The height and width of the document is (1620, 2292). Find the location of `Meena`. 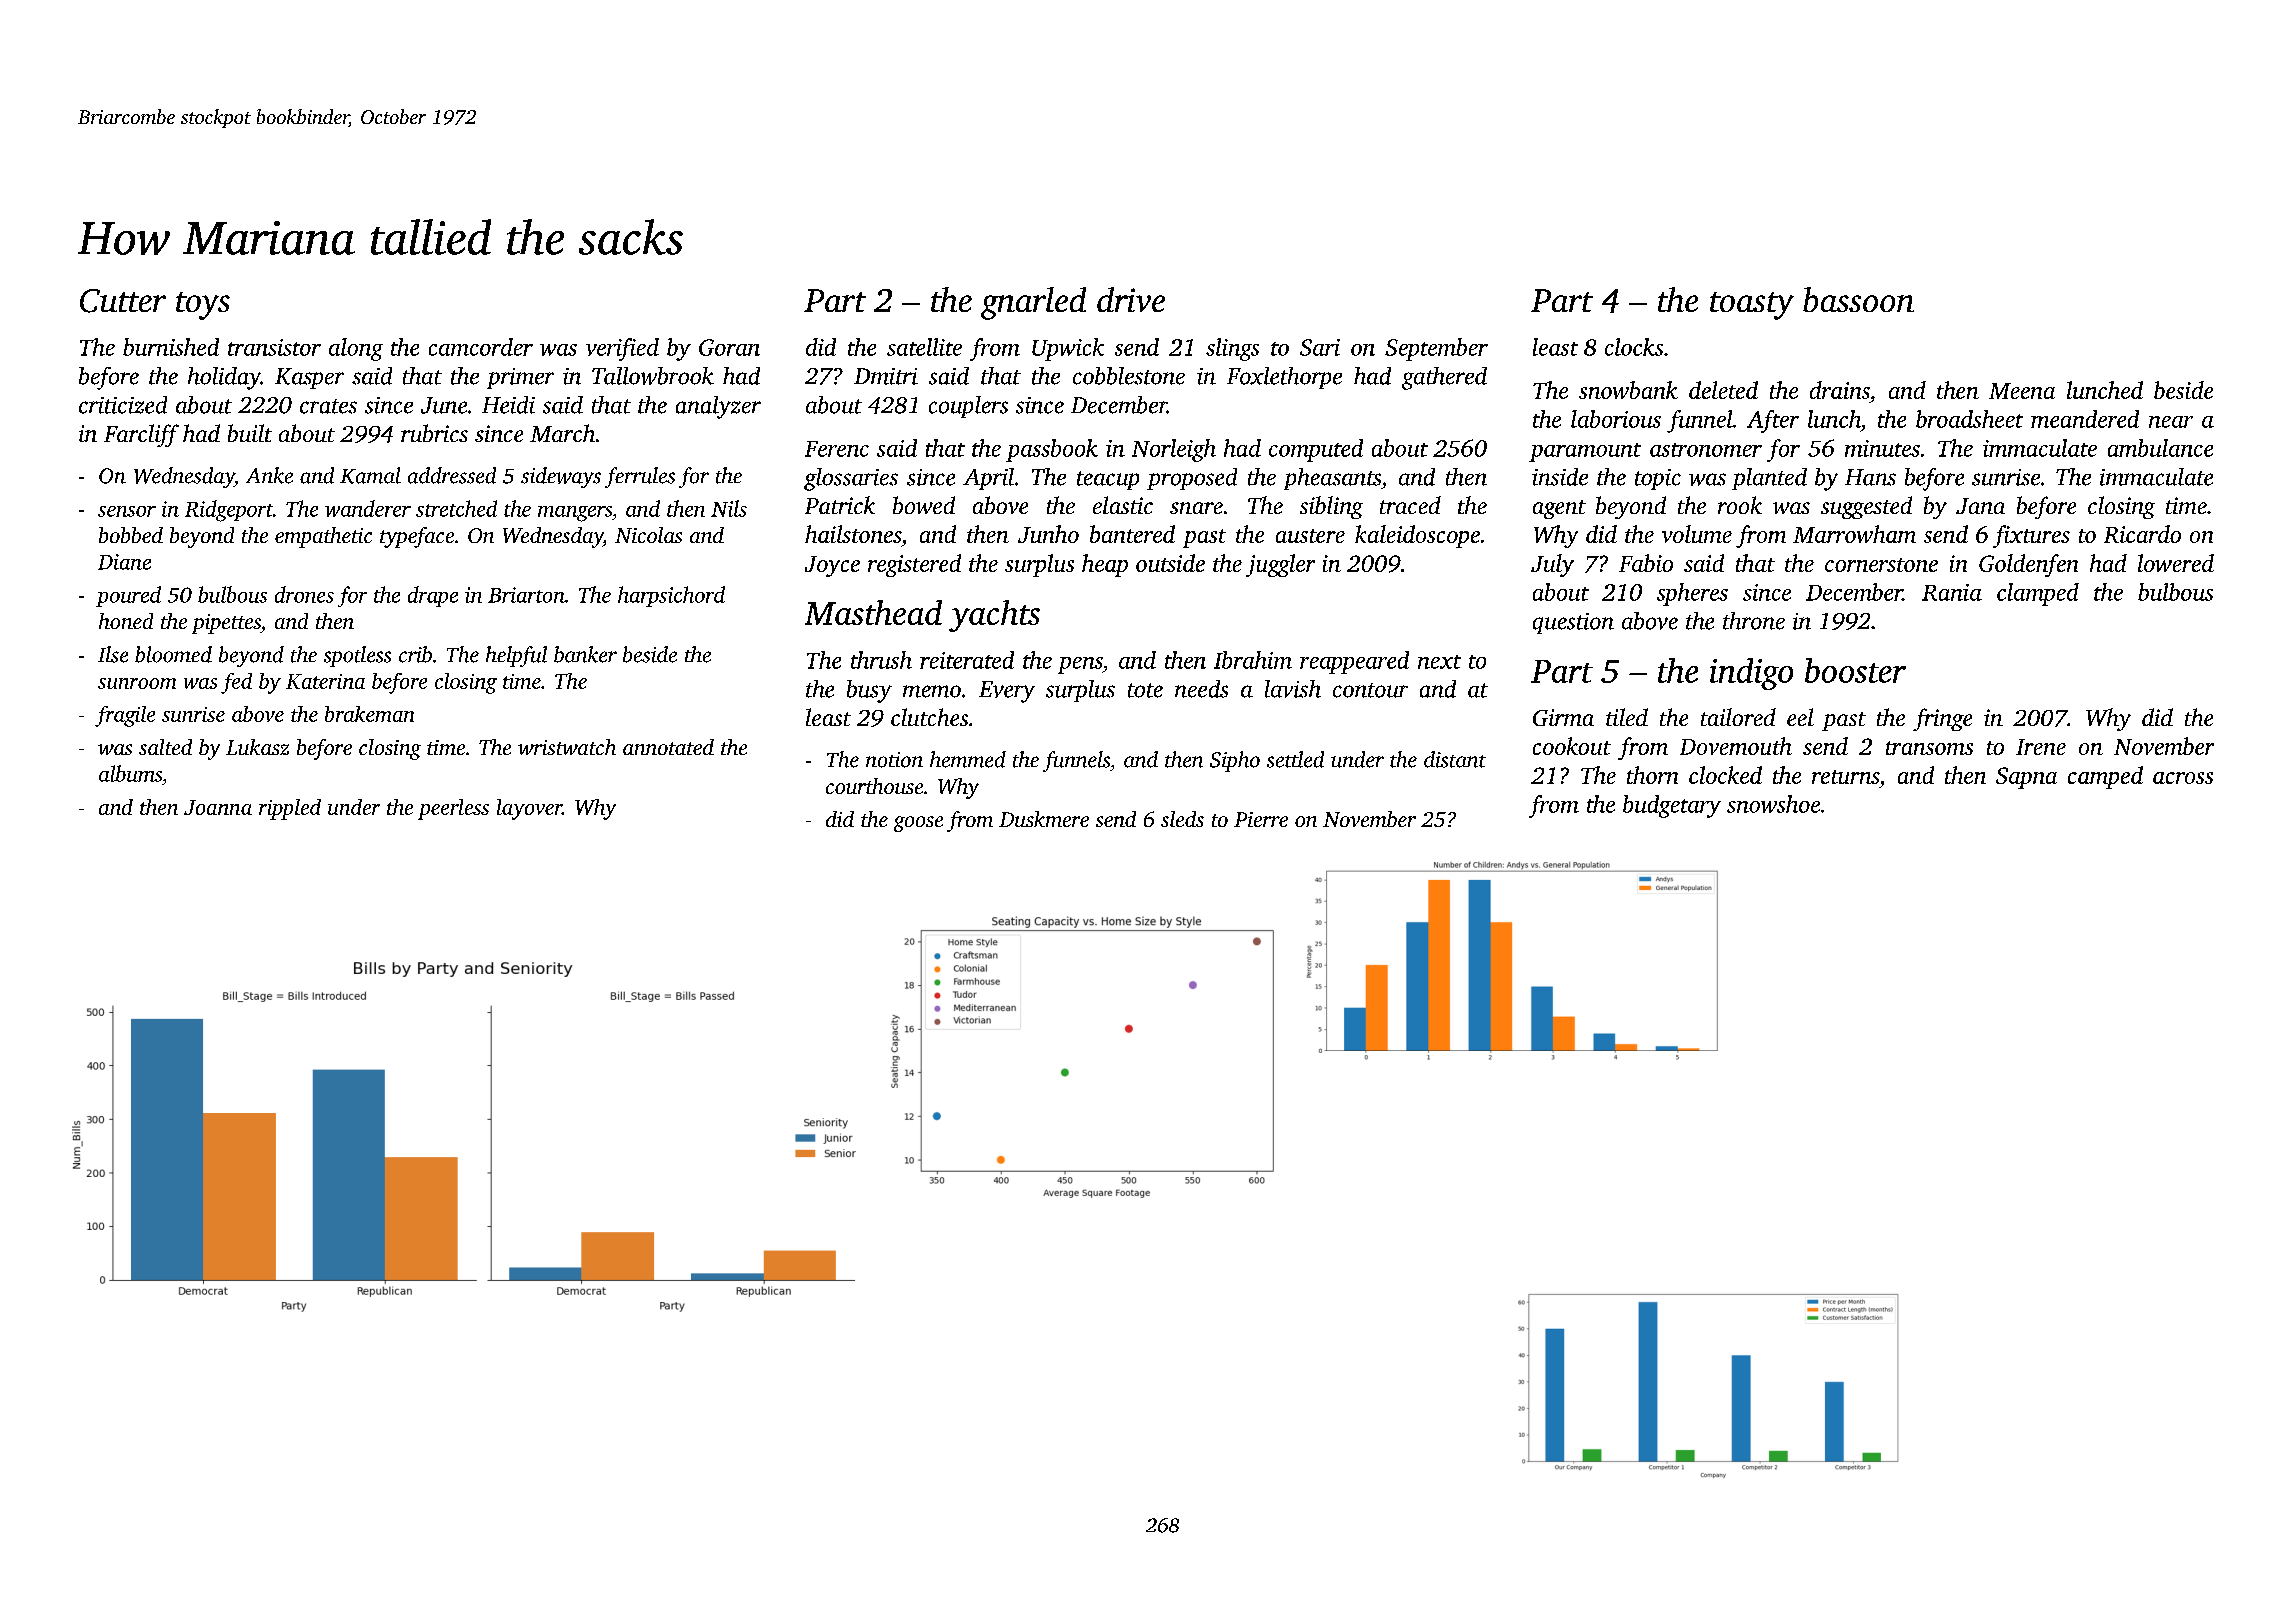

Meena is located at coordinates (2022, 391).
